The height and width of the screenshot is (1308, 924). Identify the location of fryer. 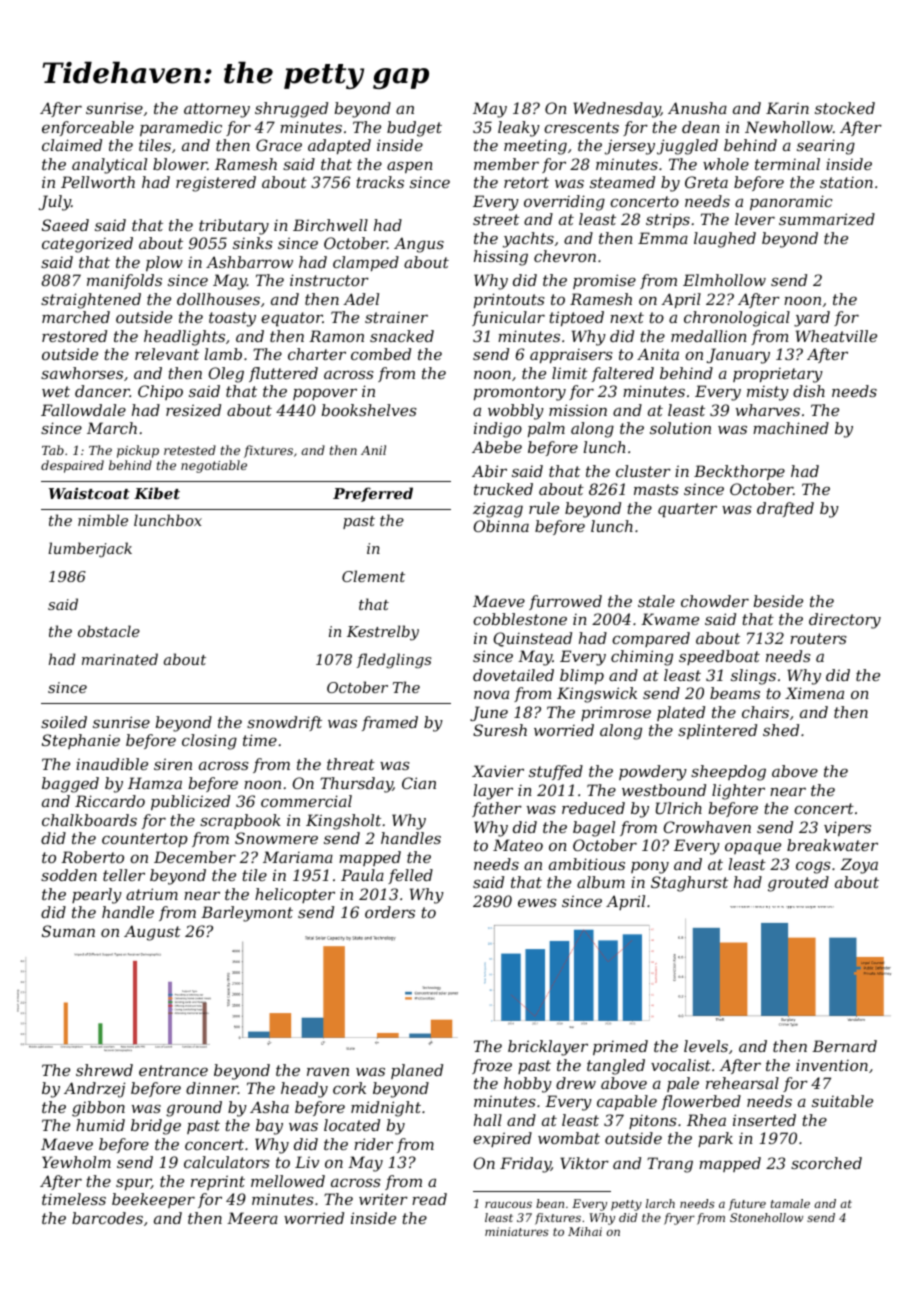
(679, 1219).
